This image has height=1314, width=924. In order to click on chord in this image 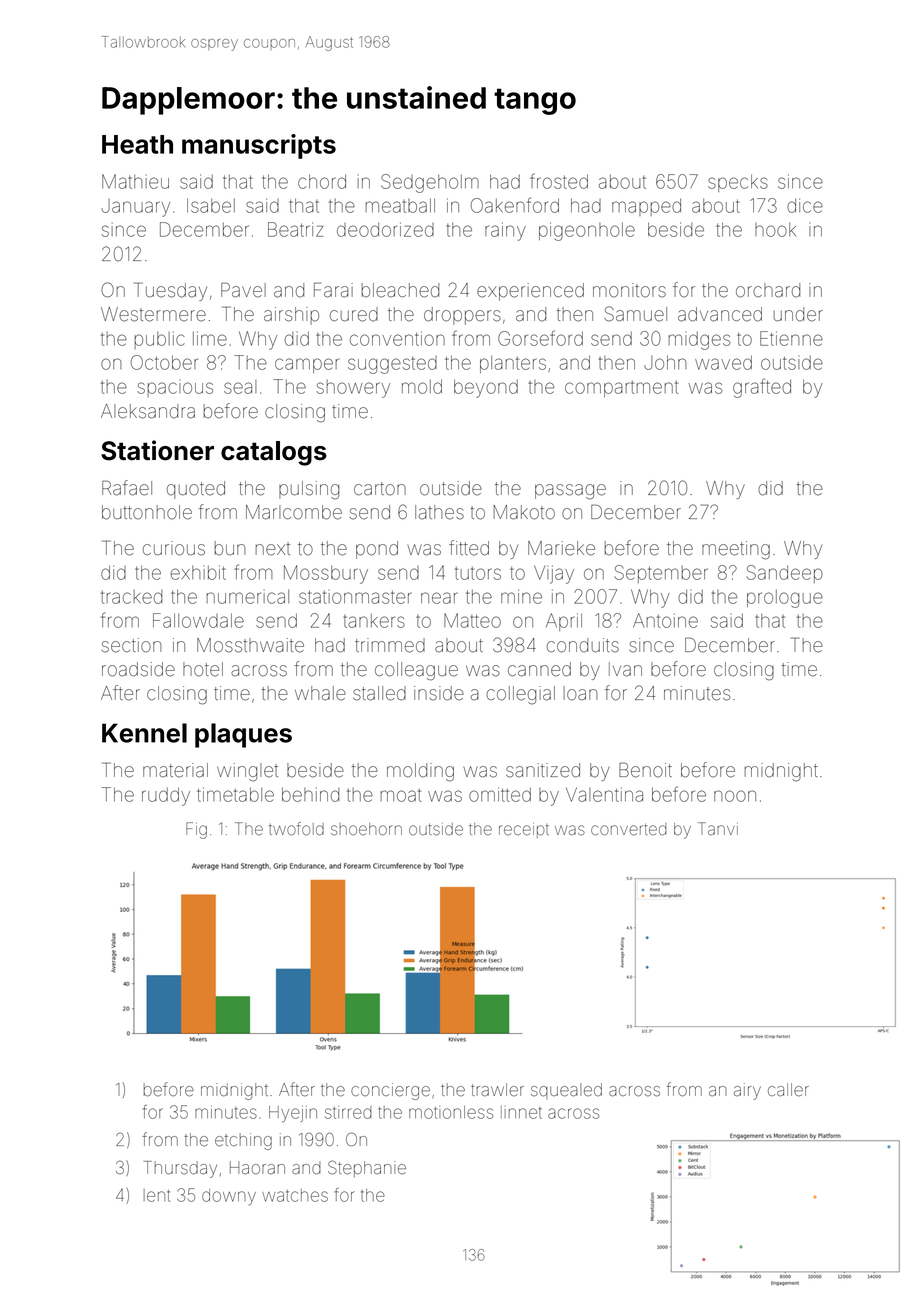, I will do `click(322, 181)`.
